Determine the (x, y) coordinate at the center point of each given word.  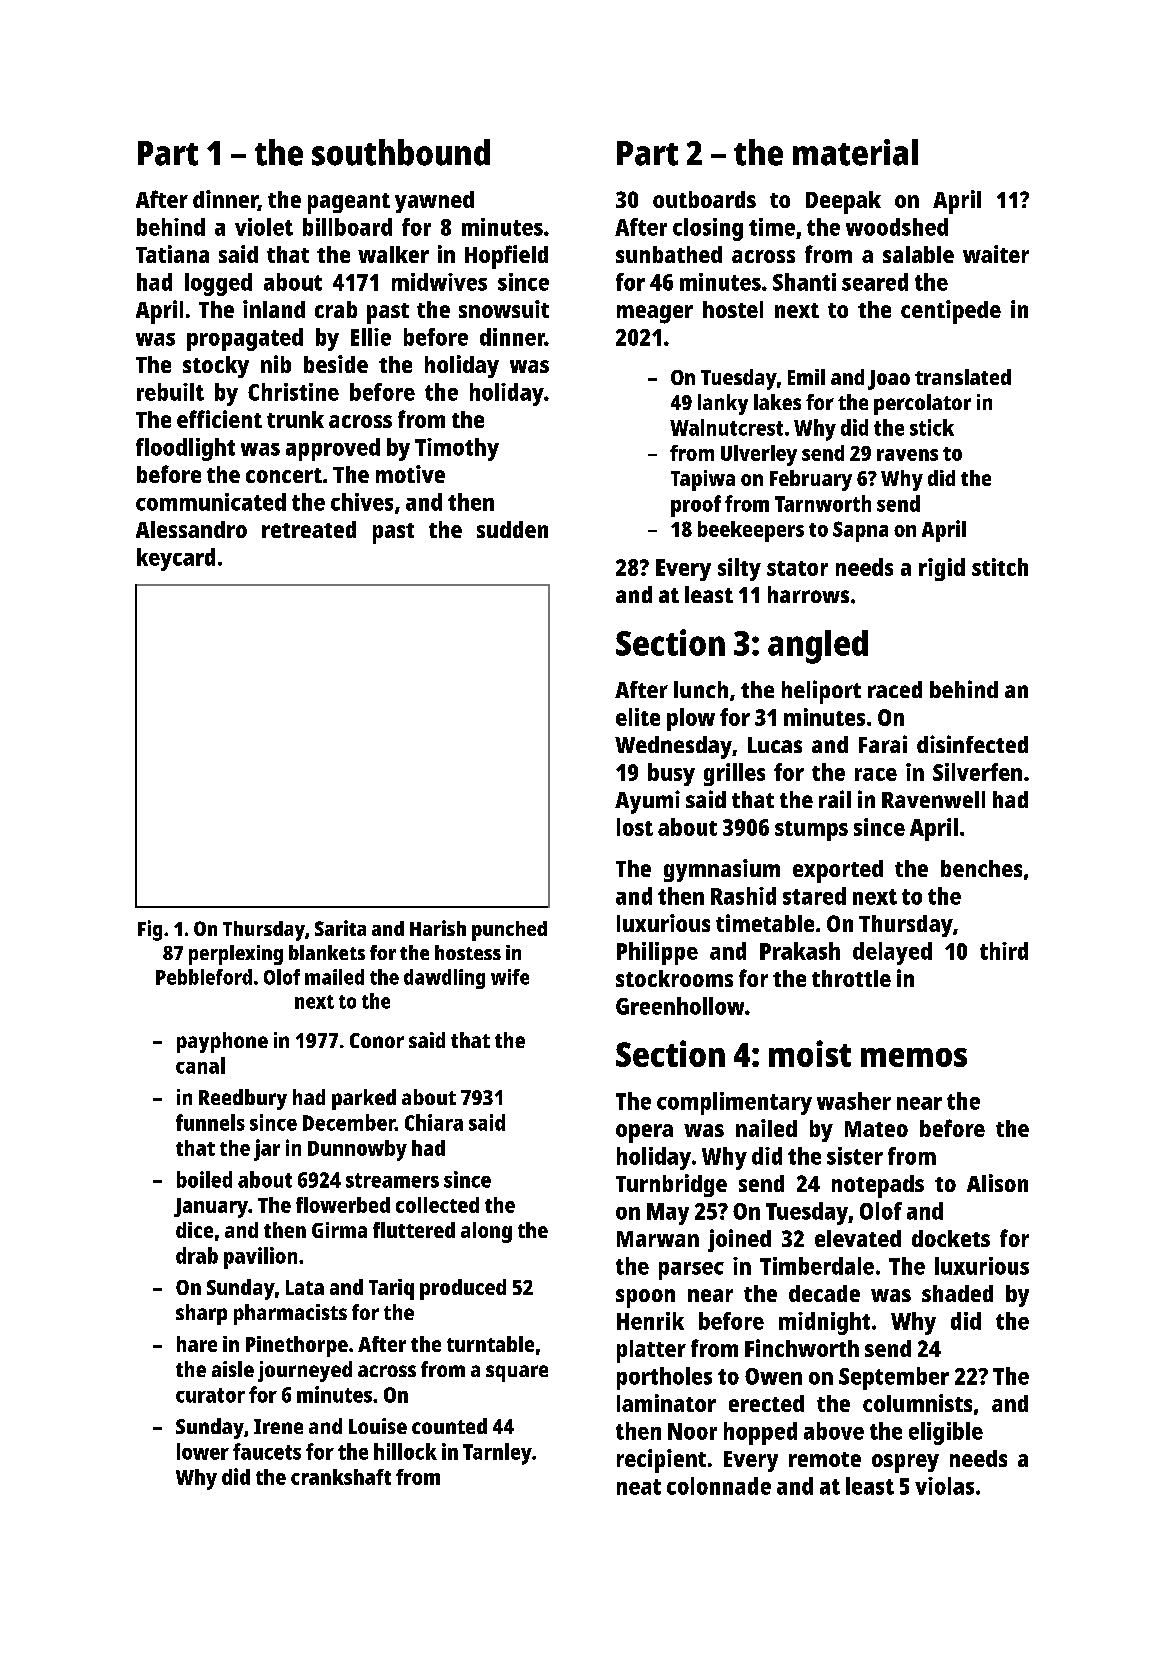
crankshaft (341, 1477)
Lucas (775, 745)
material (855, 152)
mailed (334, 977)
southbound (401, 152)
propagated (245, 339)
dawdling (444, 979)
